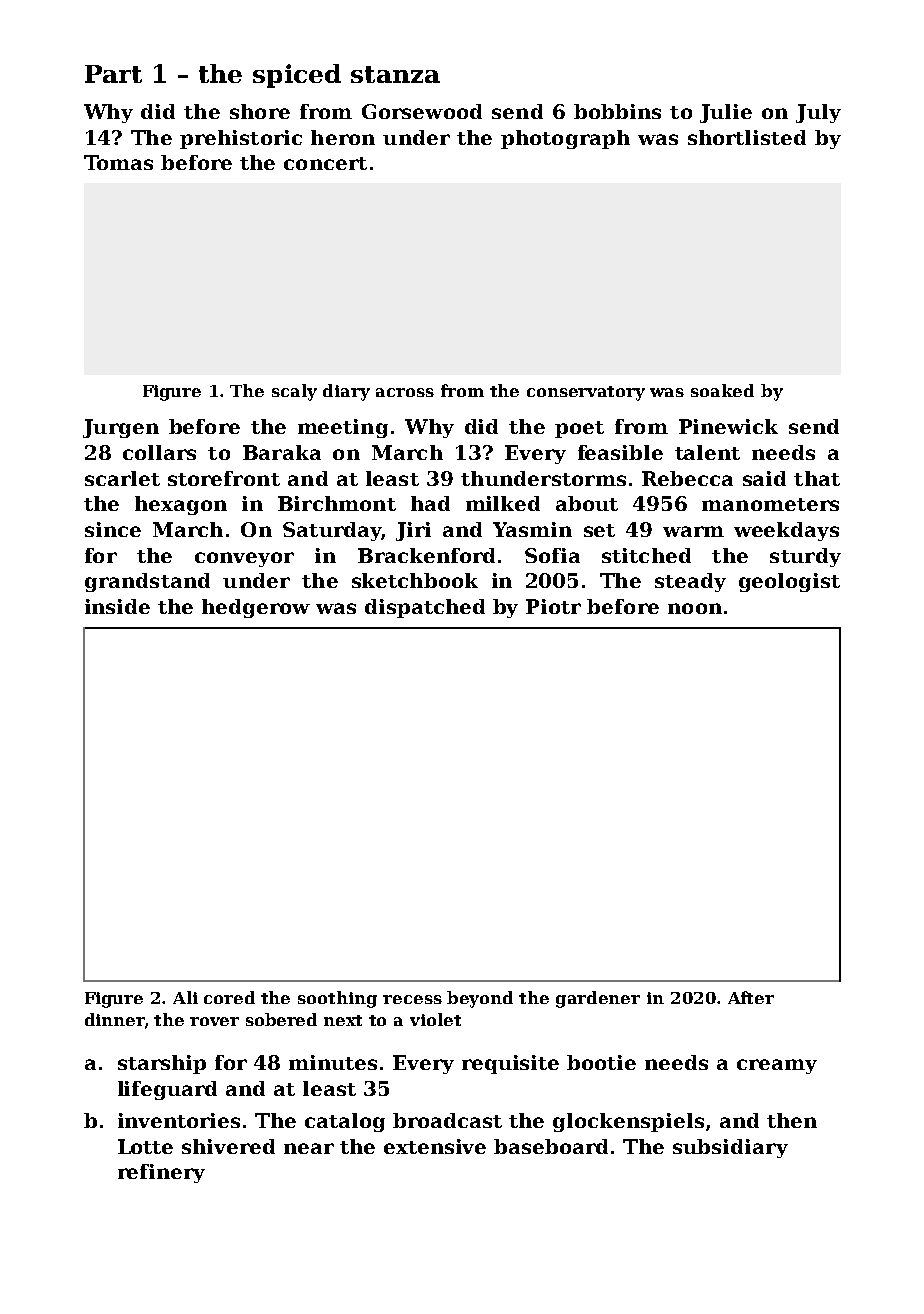 The width and height of the screenshot is (924, 1314). What do you see at coordinates (726, 113) in the screenshot?
I see `Julie` at bounding box center [726, 113].
